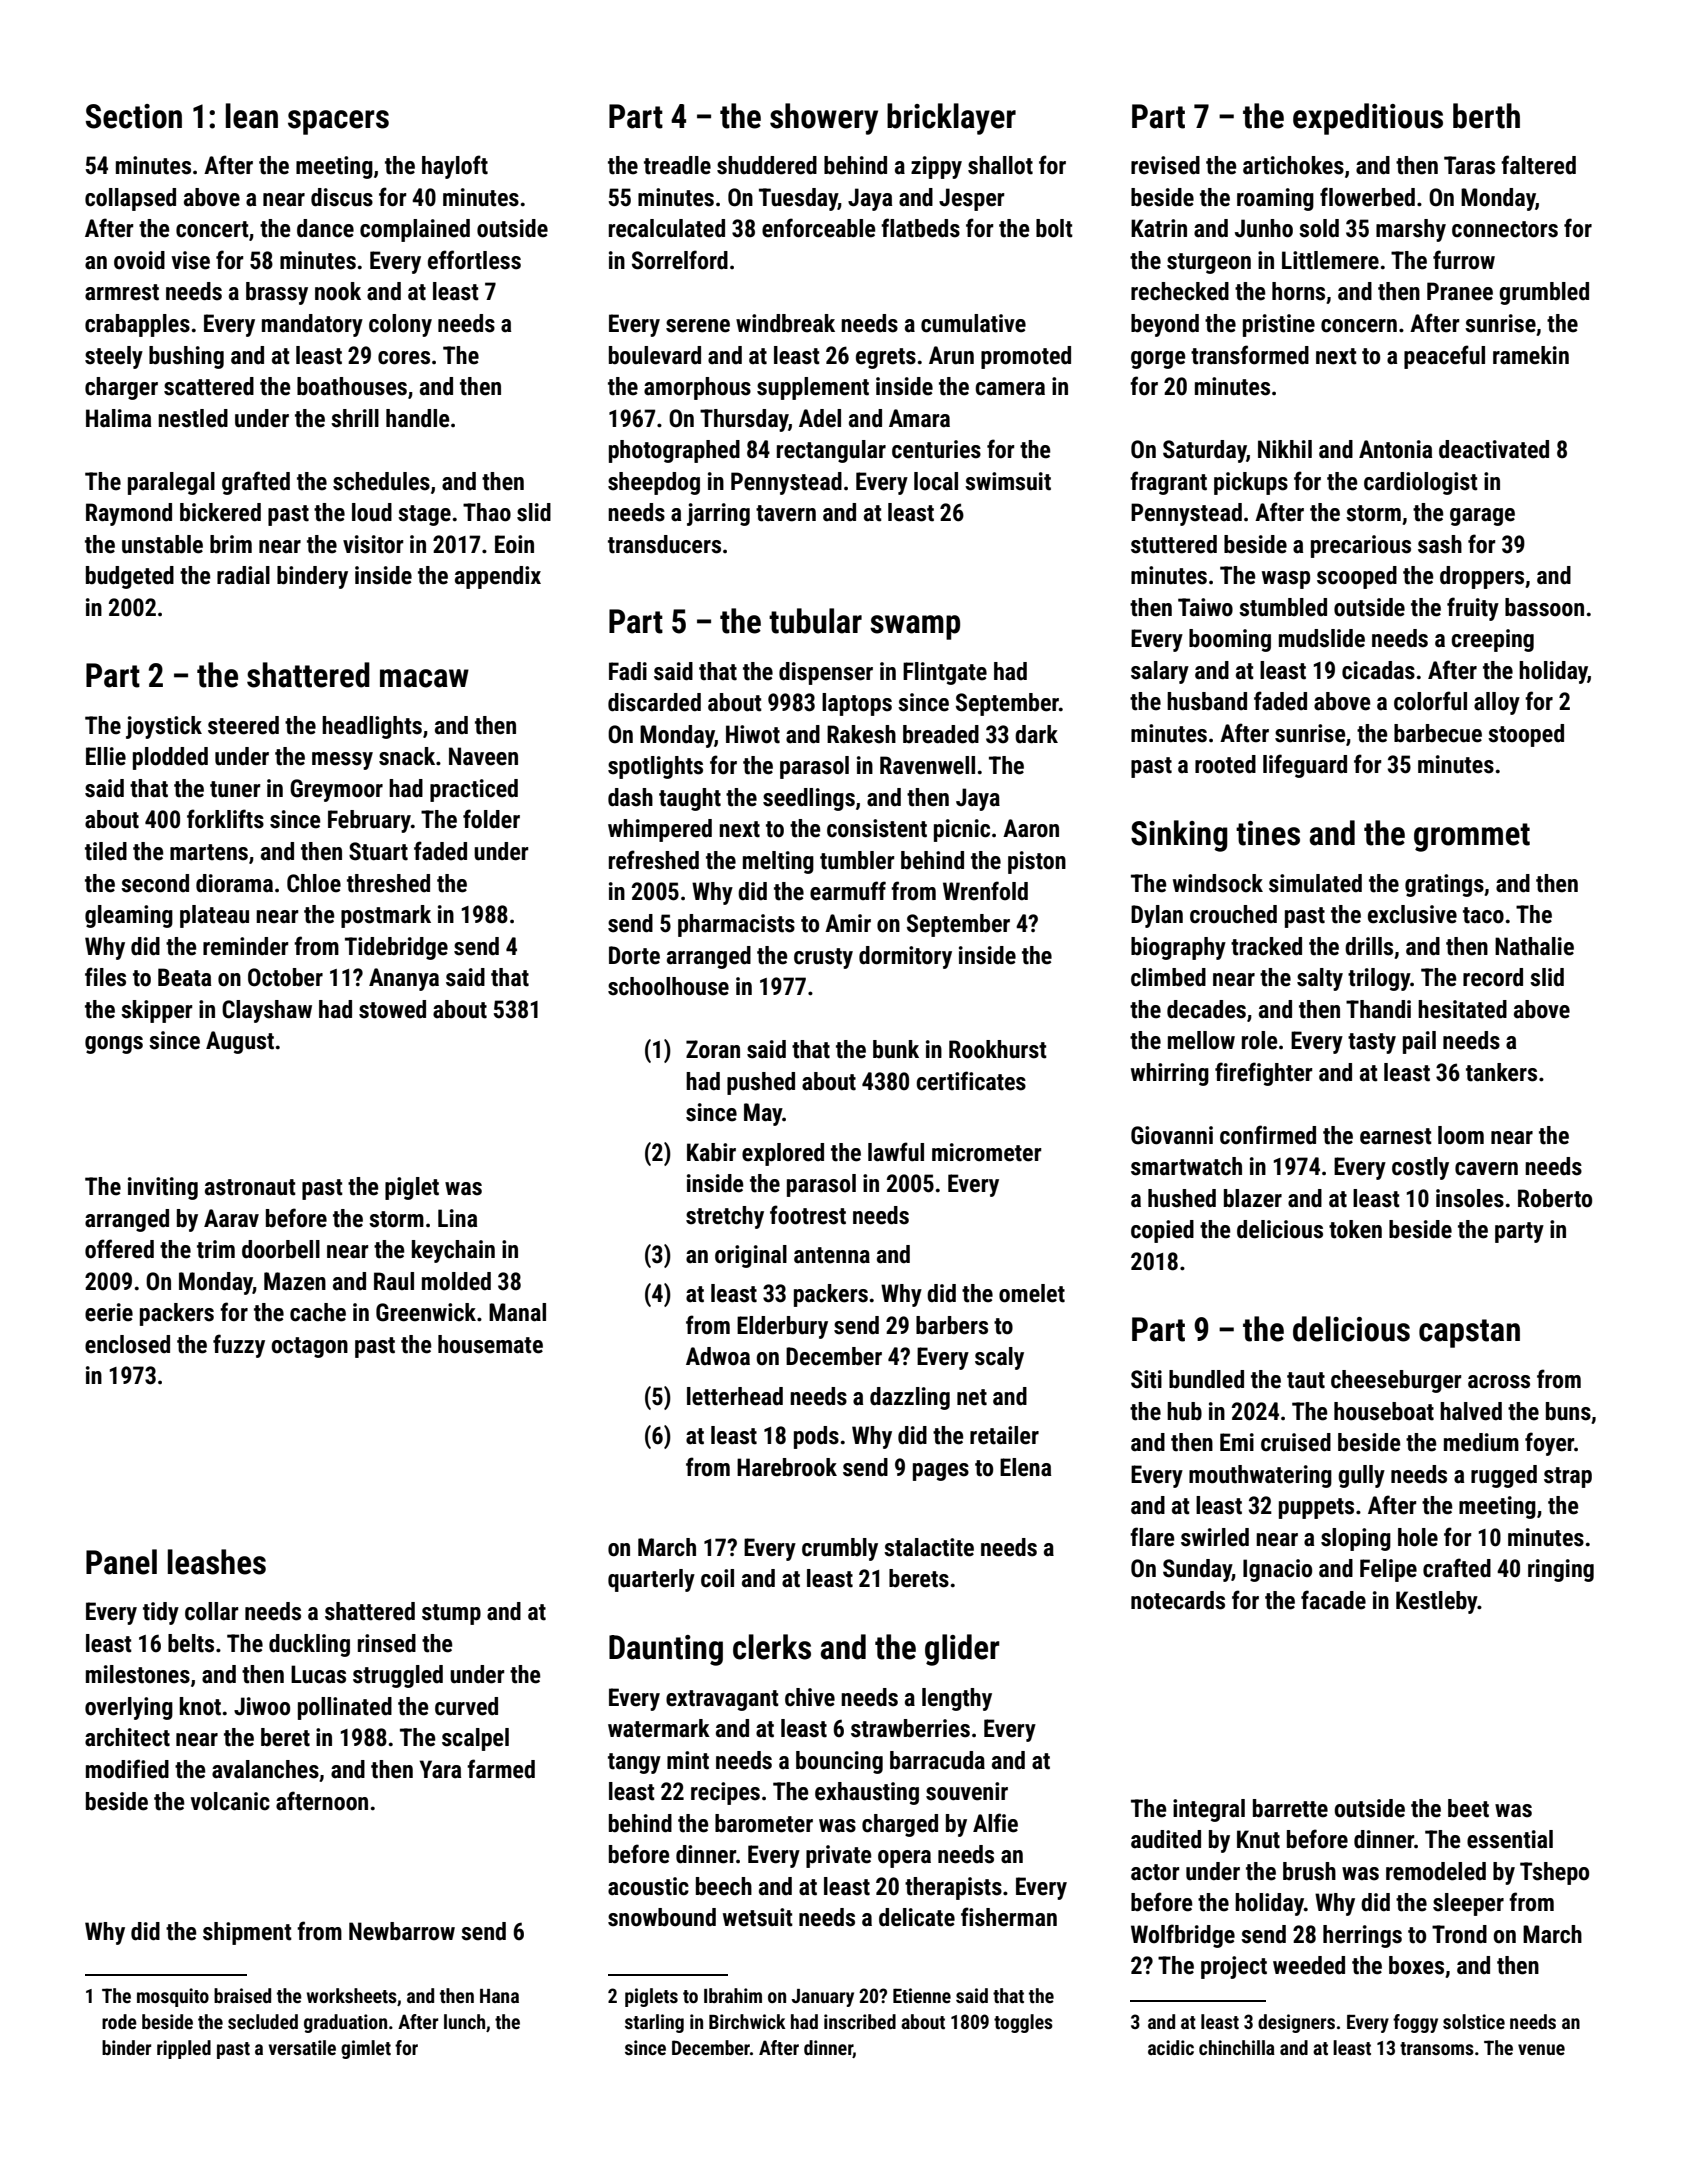  What do you see at coordinates (951, 119) in the screenshot?
I see `bricklayer` at bounding box center [951, 119].
